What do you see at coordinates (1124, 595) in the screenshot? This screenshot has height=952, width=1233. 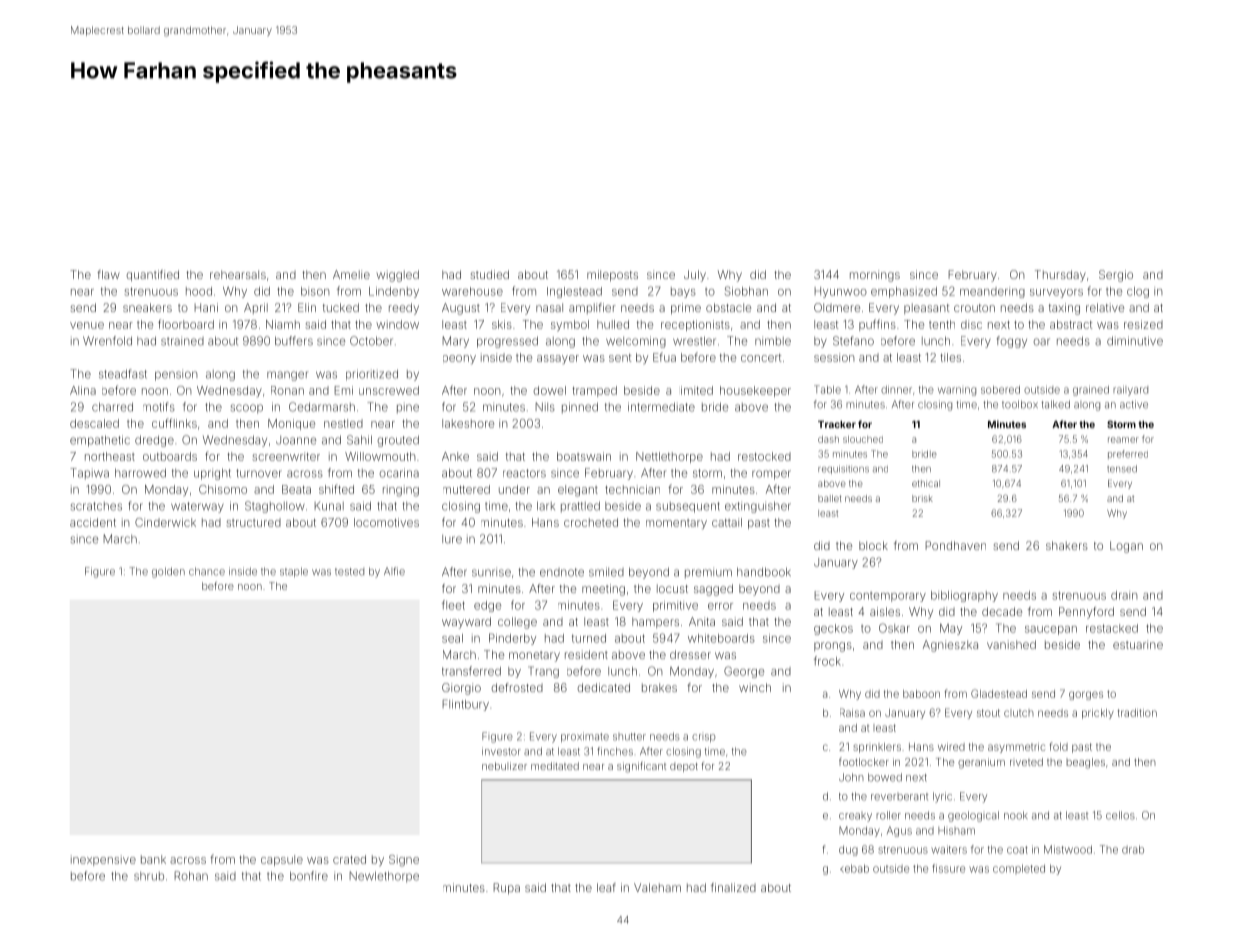 I see `drain` at bounding box center [1124, 595].
